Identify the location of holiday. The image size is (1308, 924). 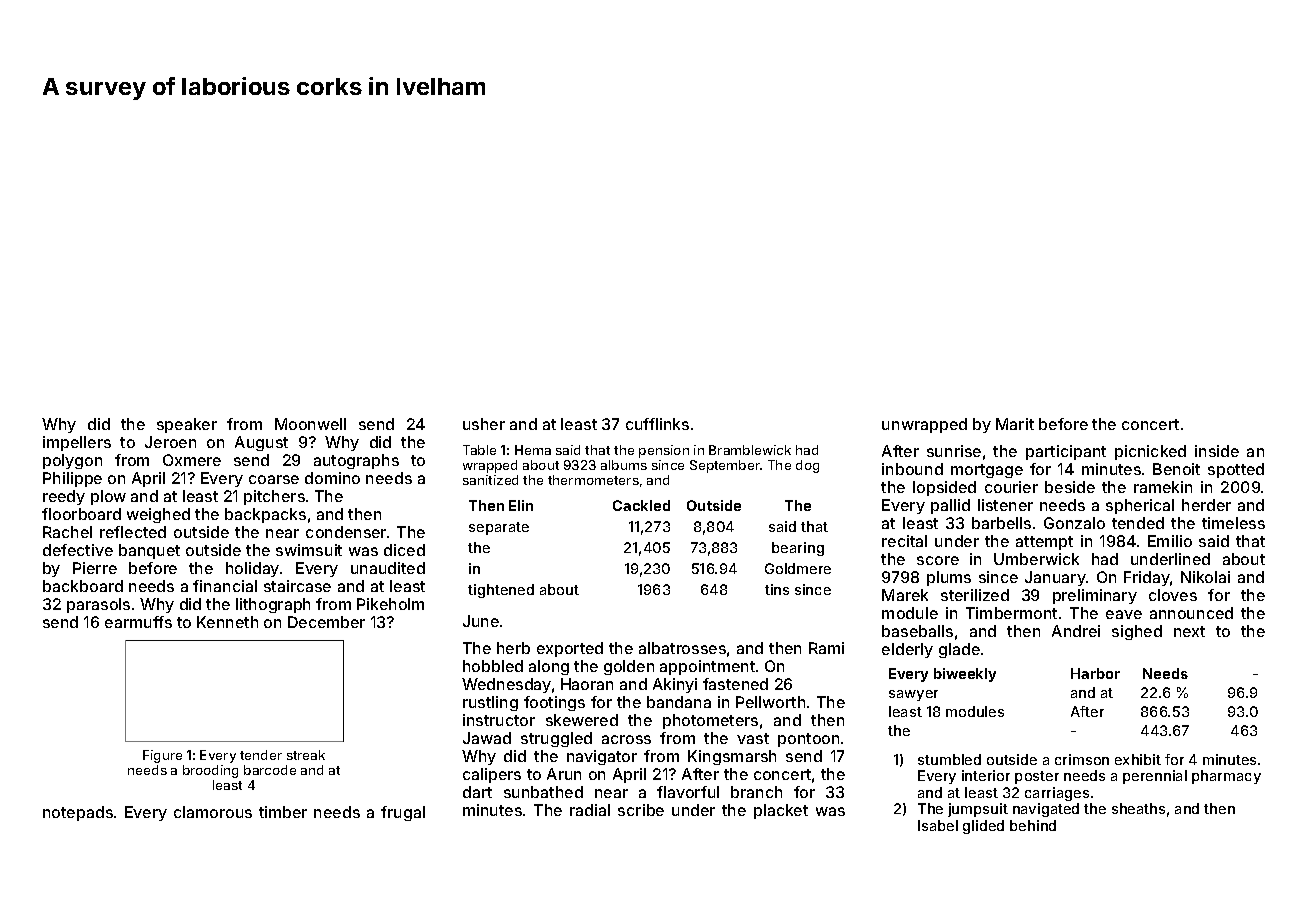
(252, 569).
